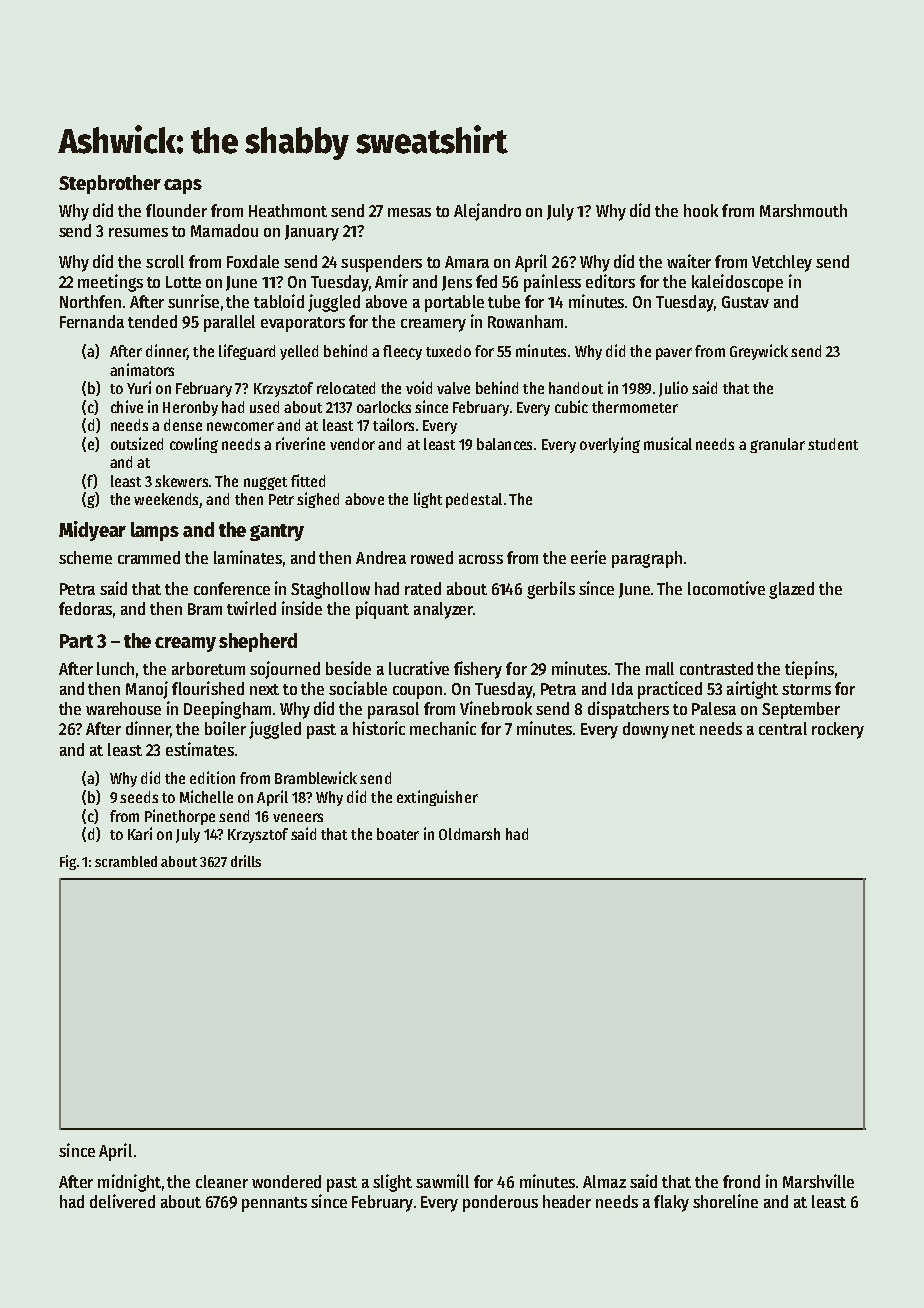  What do you see at coordinates (437, 798) in the screenshot?
I see `extinguisher` at bounding box center [437, 798].
